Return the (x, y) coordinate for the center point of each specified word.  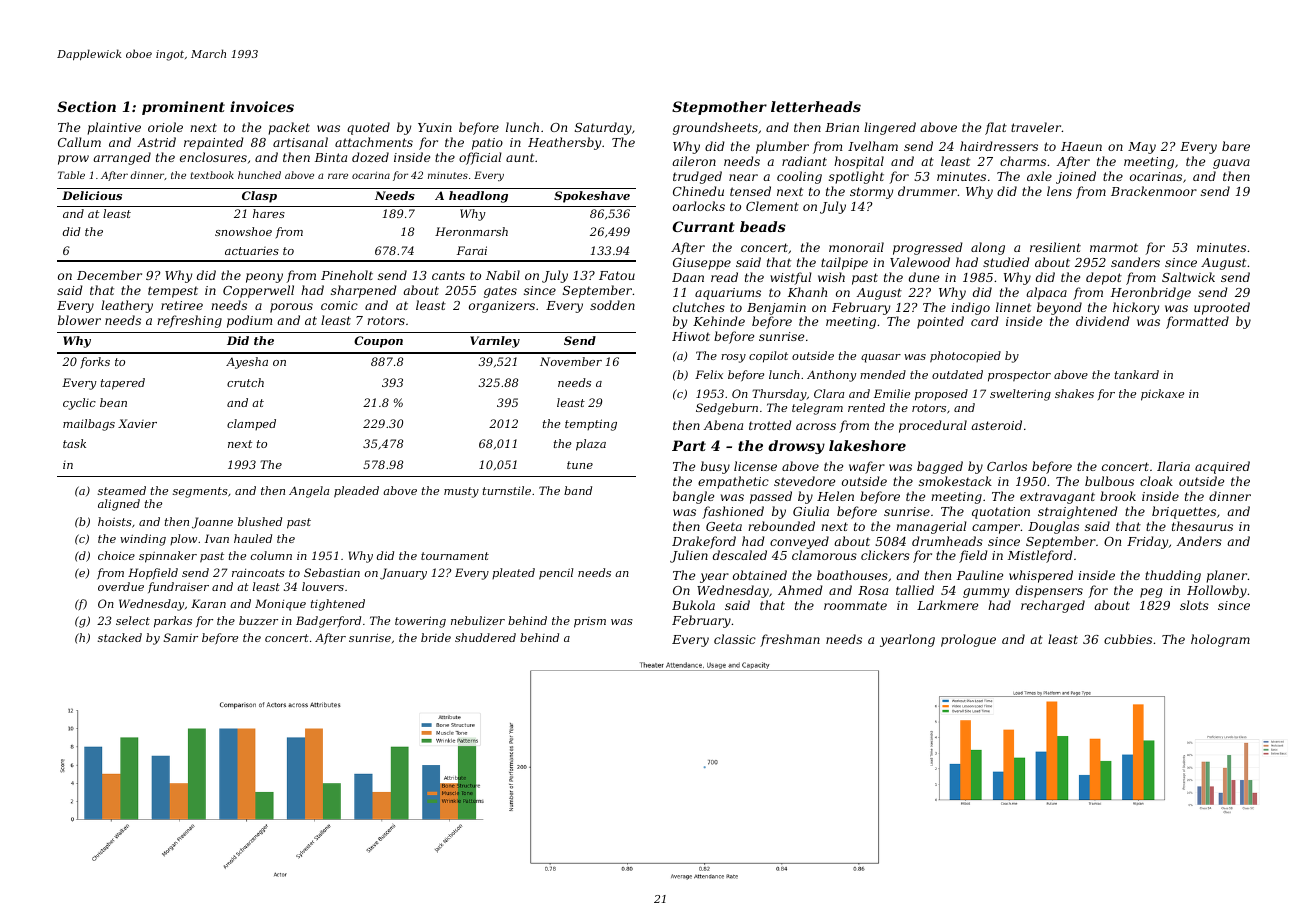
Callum (79, 142)
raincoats (258, 573)
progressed (928, 248)
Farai (472, 250)
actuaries (252, 251)
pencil (556, 574)
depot (1104, 278)
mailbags (89, 425)
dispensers (1049, 591)
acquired (1222, 467)
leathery (127, 306)
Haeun (1081, 146)
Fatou (617, 275)
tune (580, 465)
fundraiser (178, 587)
